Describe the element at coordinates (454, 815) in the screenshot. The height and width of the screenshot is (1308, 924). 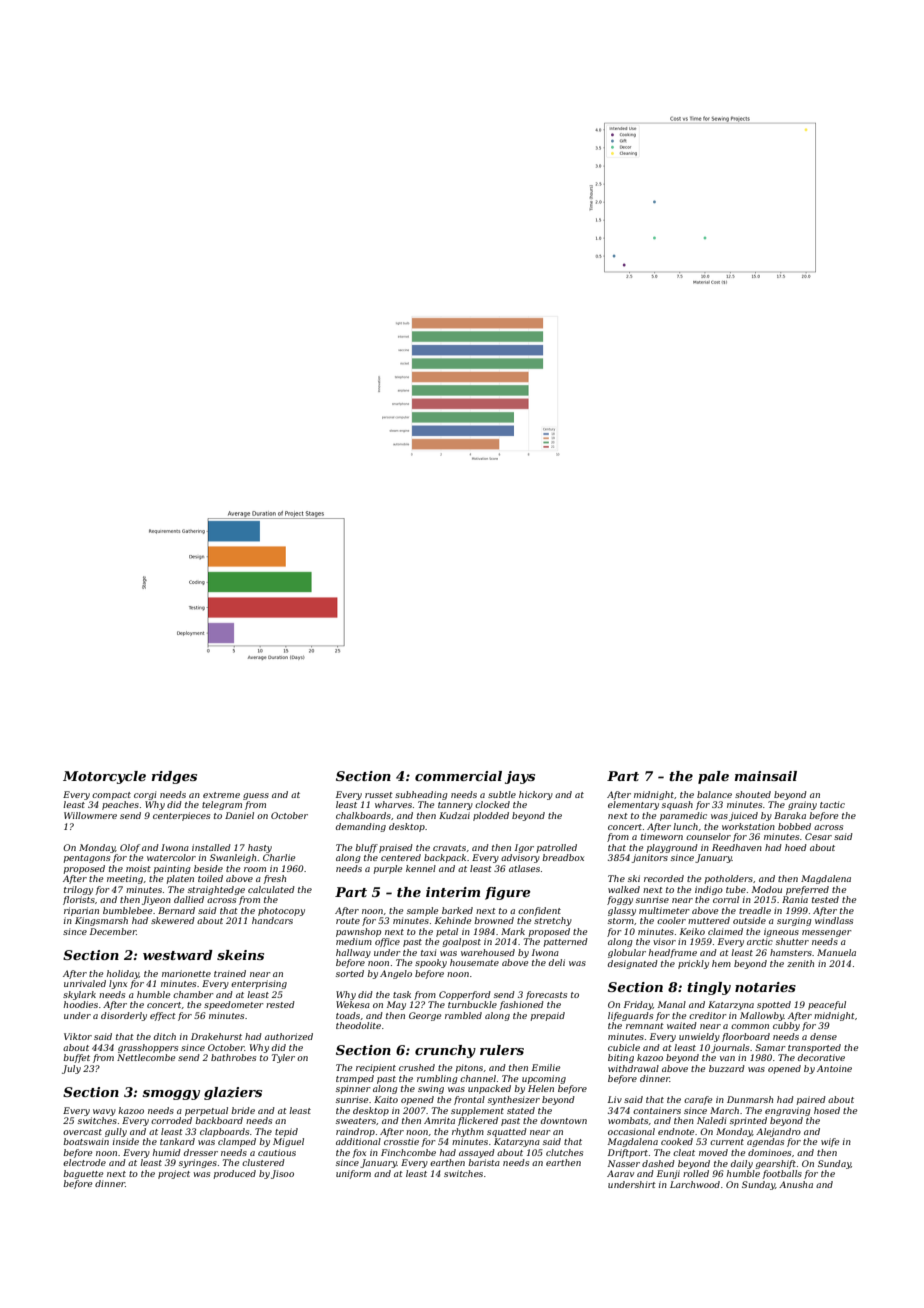
I see `Kudzai` at that location.
